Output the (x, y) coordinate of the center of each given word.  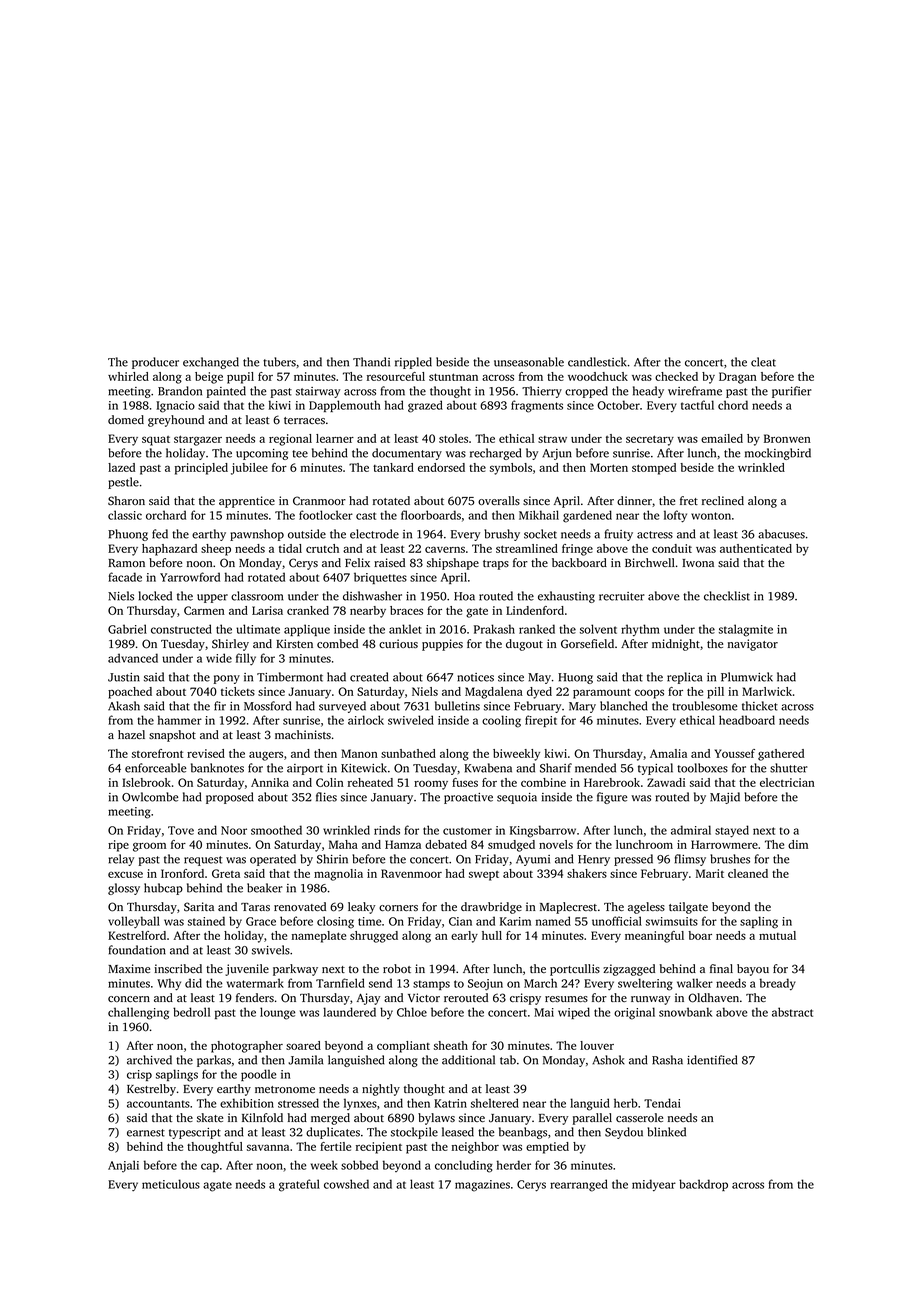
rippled (413, 363)
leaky (361, 908)
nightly (381, 1090)
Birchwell (650, 562)
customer (467, 831)
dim (798, 844)
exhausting (566, 597)
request (203, 861)
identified (712, 1060)
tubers (279, 362)
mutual (777, 935)
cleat (763, 362)
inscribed (178, 968)
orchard (166, 515)
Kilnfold (262, 1117)
